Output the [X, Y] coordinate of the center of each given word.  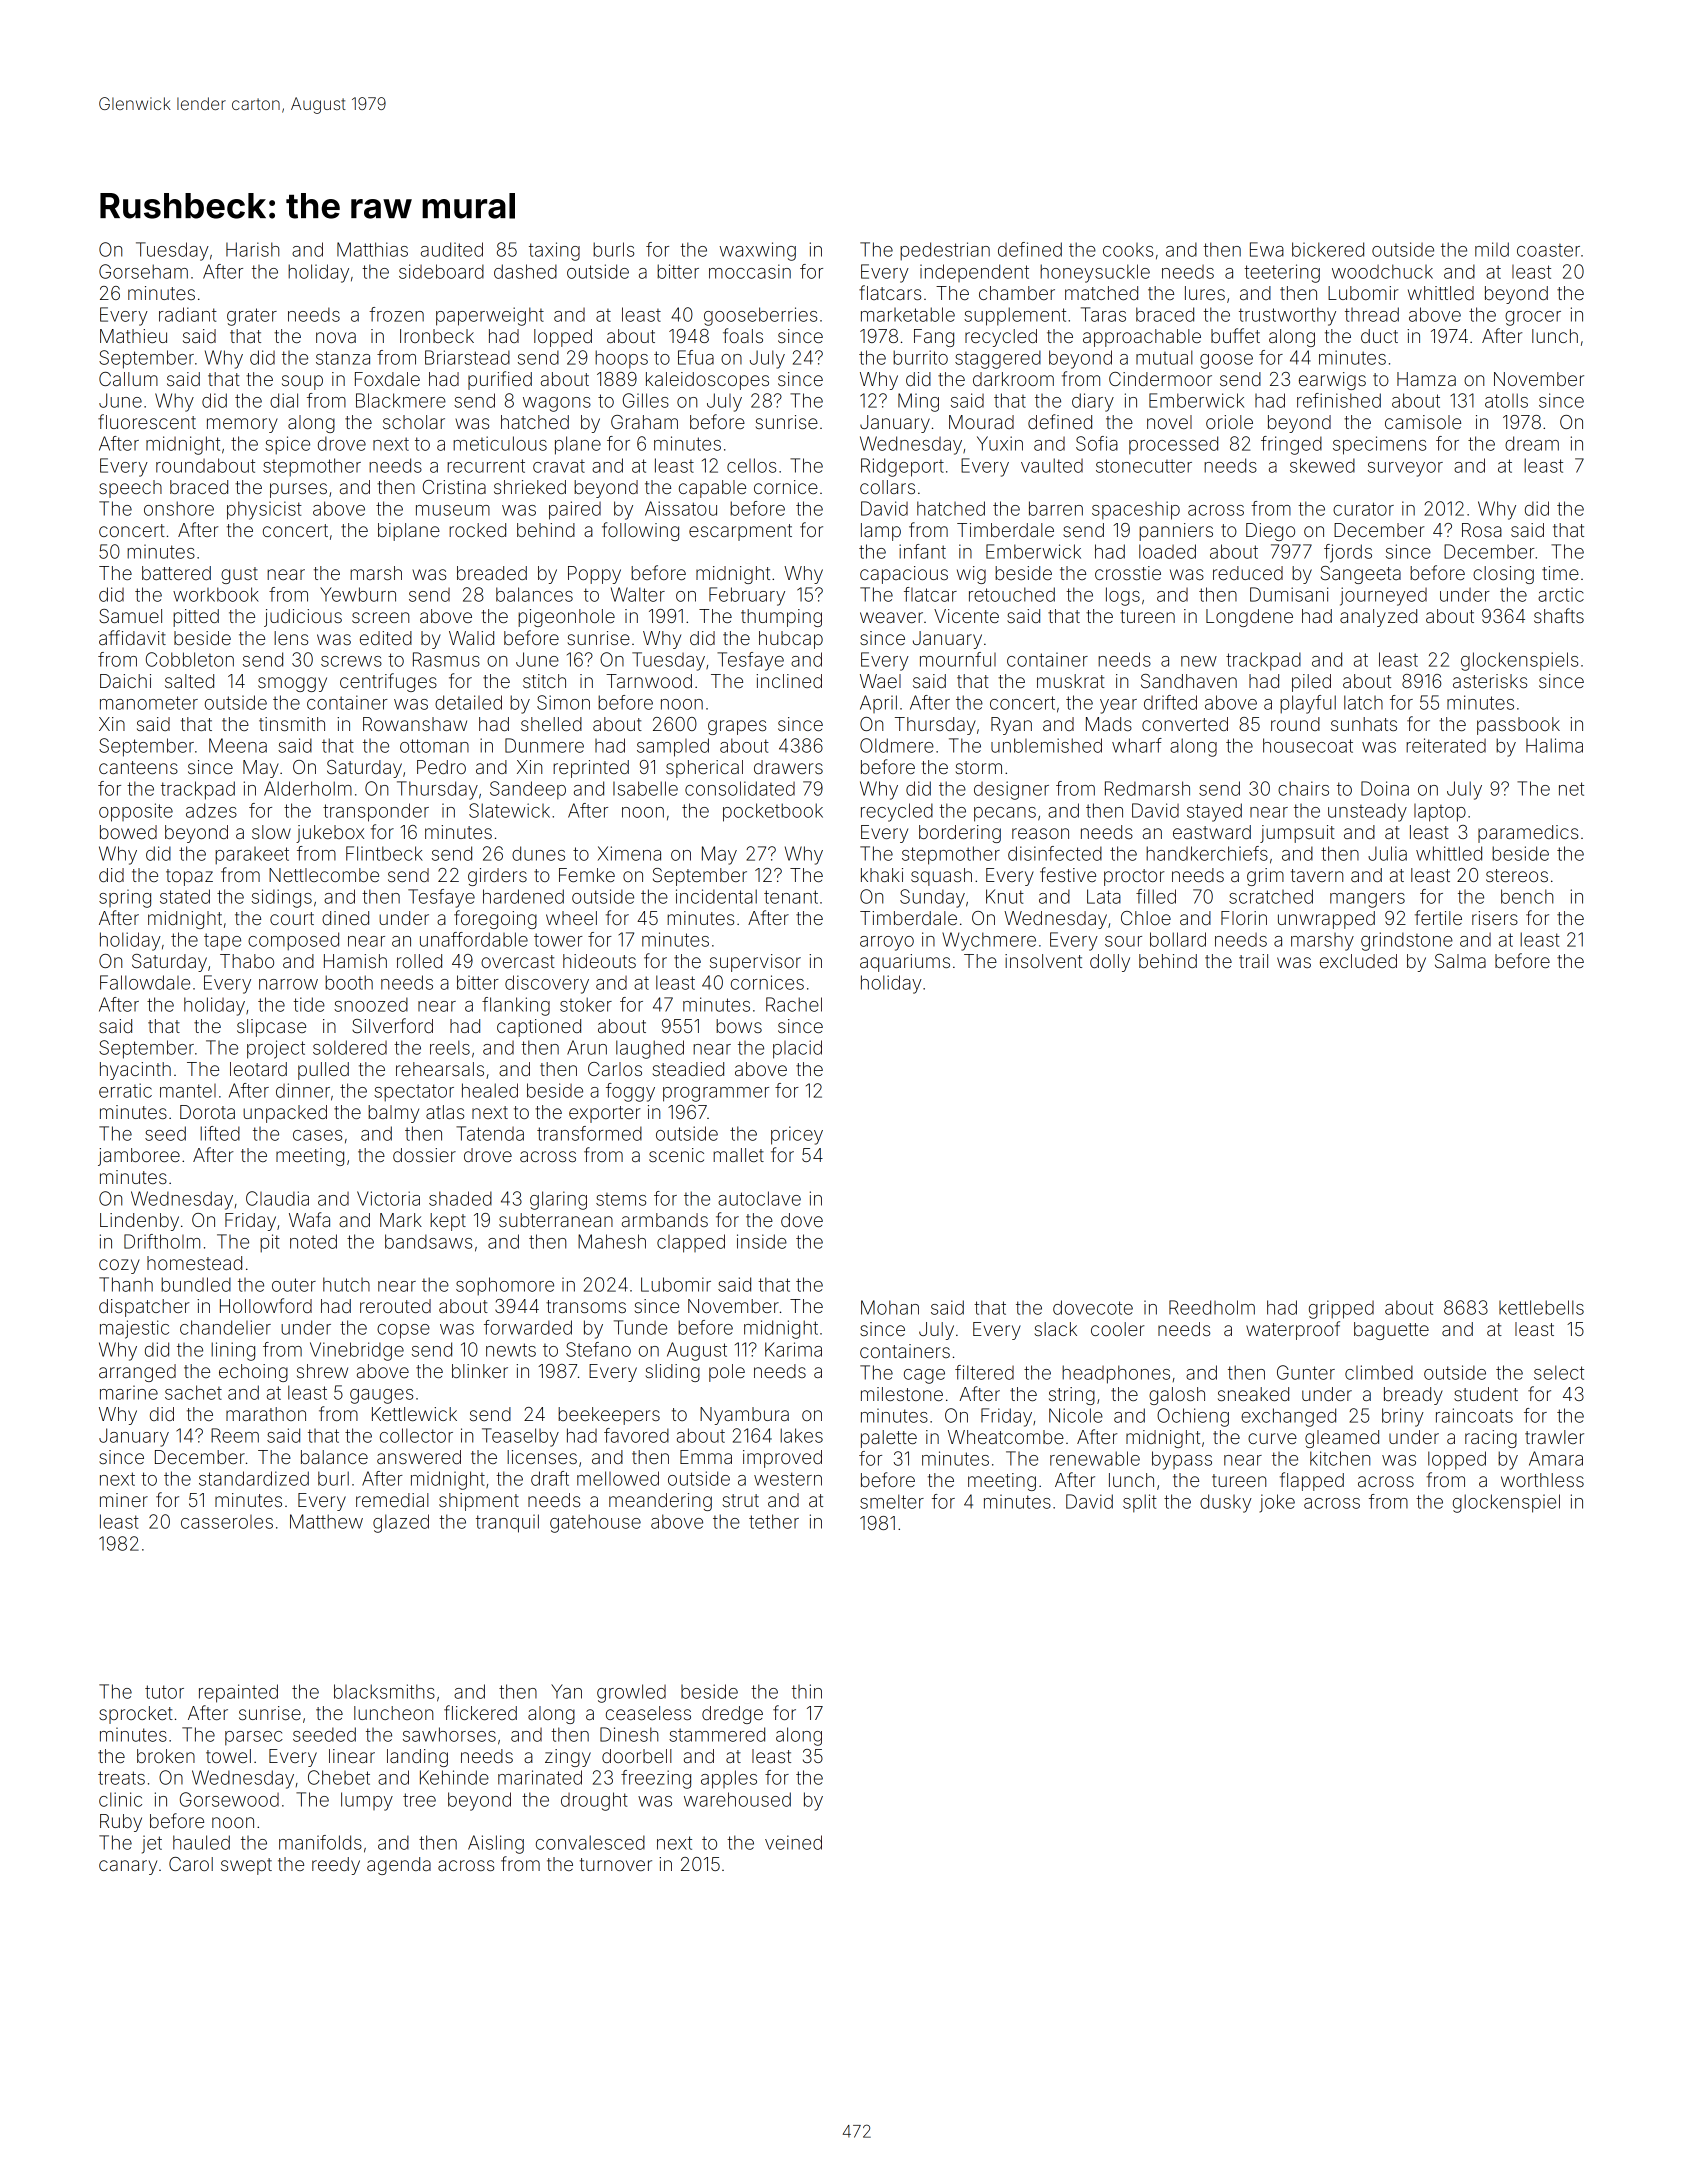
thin [807, 1691]
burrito [920, 357]
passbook [1518, 726]
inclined [789, 681]
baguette [1391, 1331]
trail [1253, 961]
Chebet [339, 1777]
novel [1169, 422]
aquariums [905, 963]
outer [294, 1285]
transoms [586, 1306]
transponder [376, 812]
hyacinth [135, 1071]
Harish [252, 249]
